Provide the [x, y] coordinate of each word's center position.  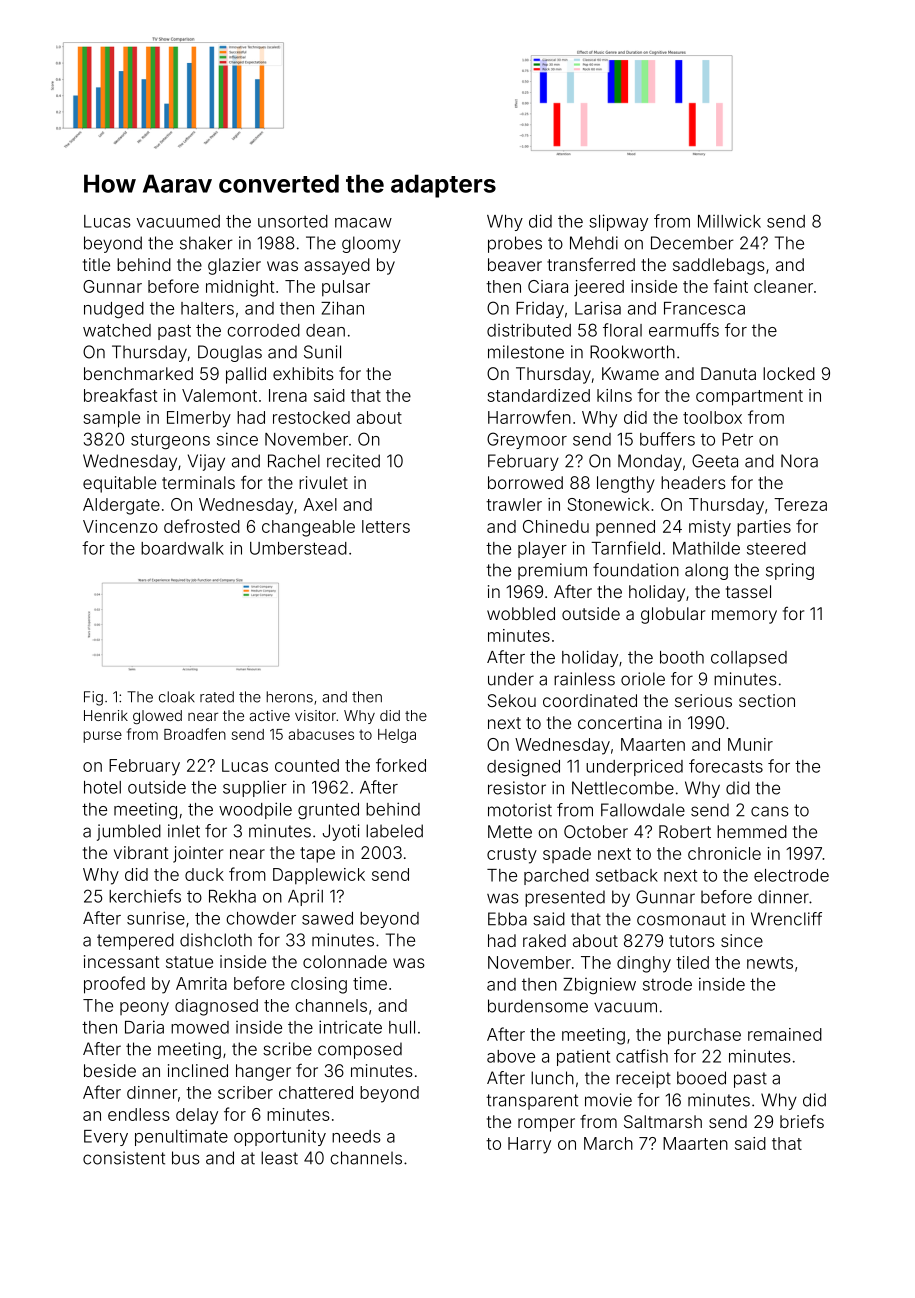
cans [770, 811]
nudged [114, 310]
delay [197, 1116]
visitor [315, 715]
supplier [255, 788]
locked [789, 373]
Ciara [548, 286]
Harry [529, 1145]
